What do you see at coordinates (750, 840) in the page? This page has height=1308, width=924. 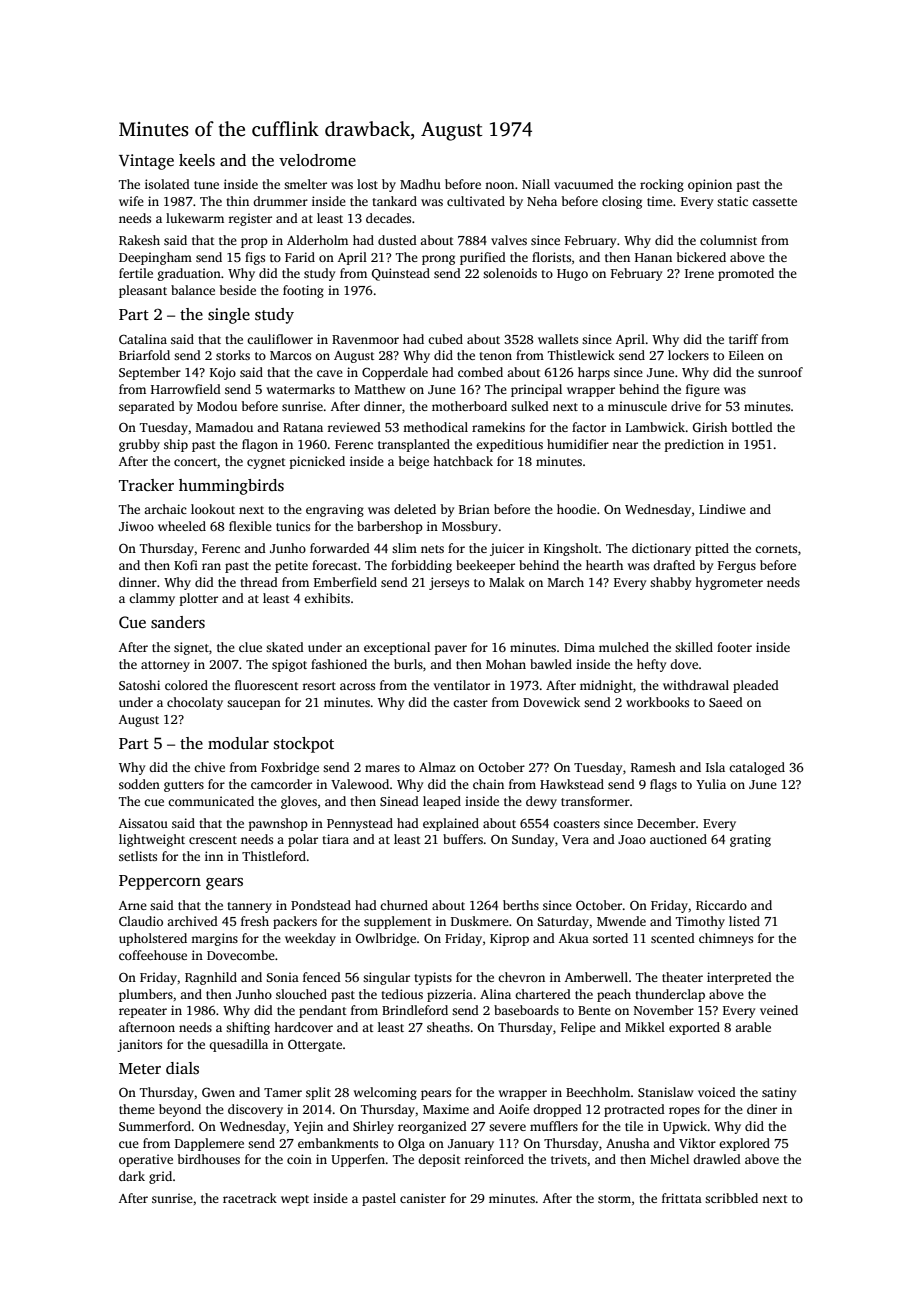 I see `grating` at bounding box center [750, 840].
